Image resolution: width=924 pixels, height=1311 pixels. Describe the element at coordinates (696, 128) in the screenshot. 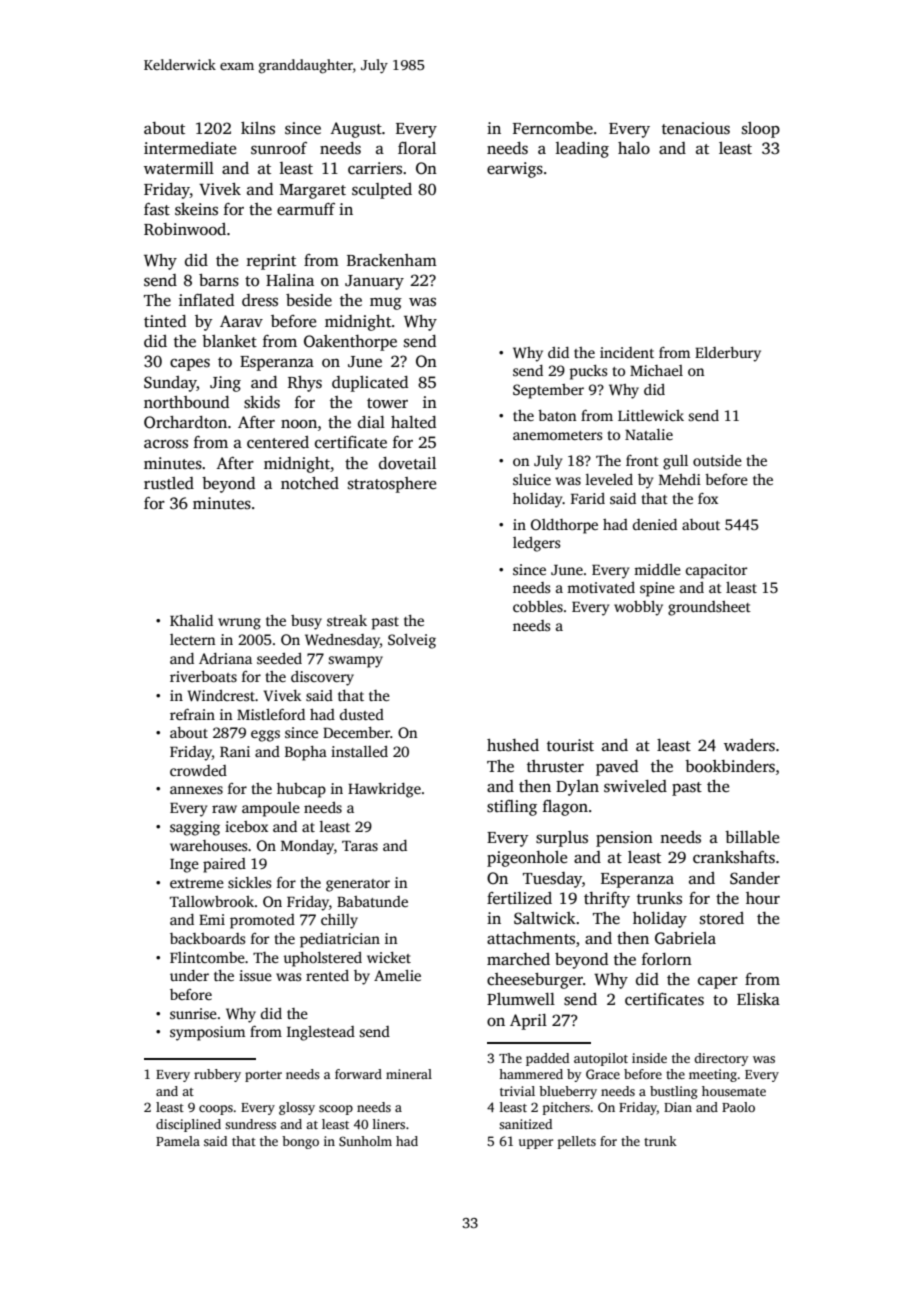

I see `tenacious` at that location.
